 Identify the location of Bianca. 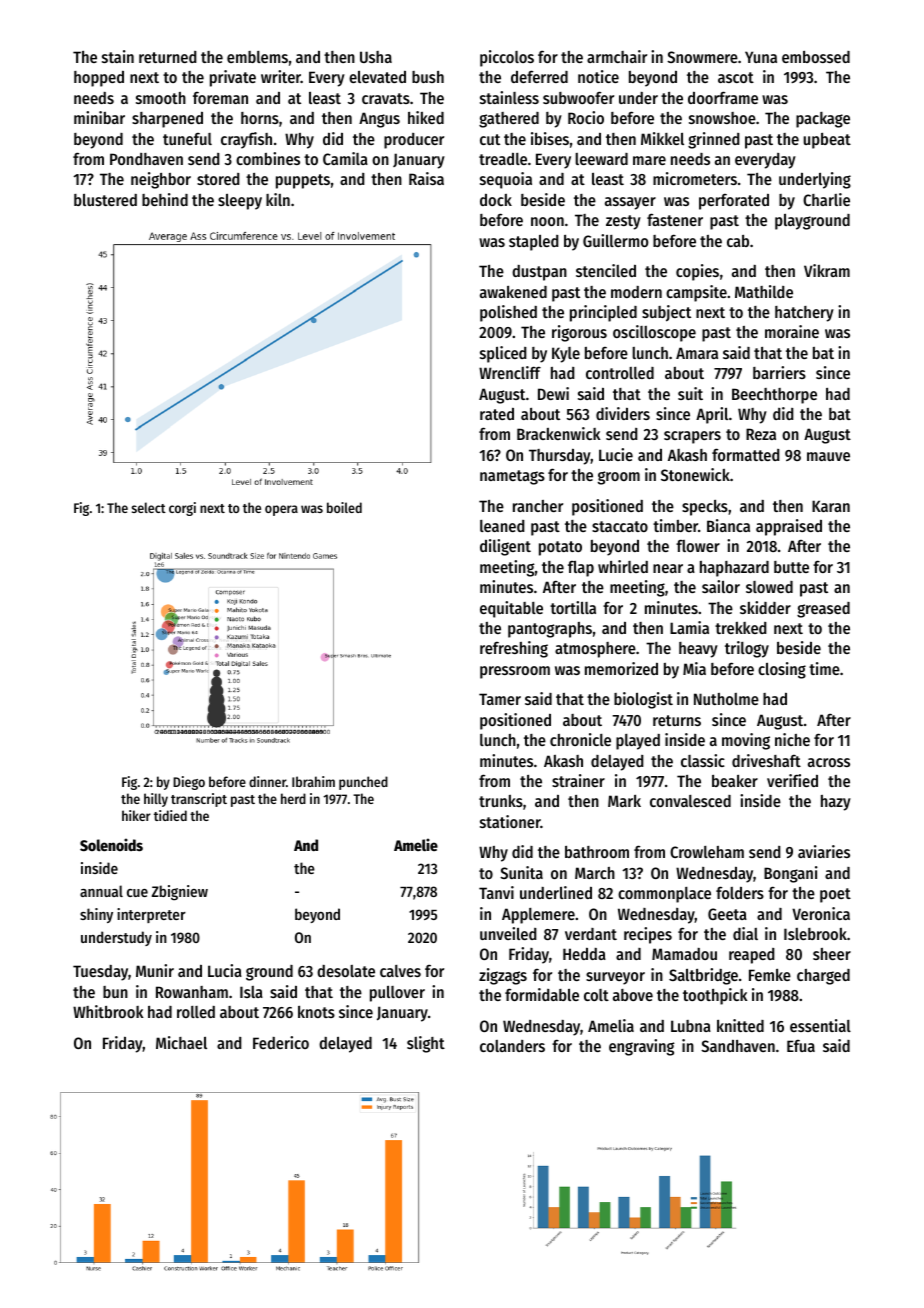
(728, 525).
